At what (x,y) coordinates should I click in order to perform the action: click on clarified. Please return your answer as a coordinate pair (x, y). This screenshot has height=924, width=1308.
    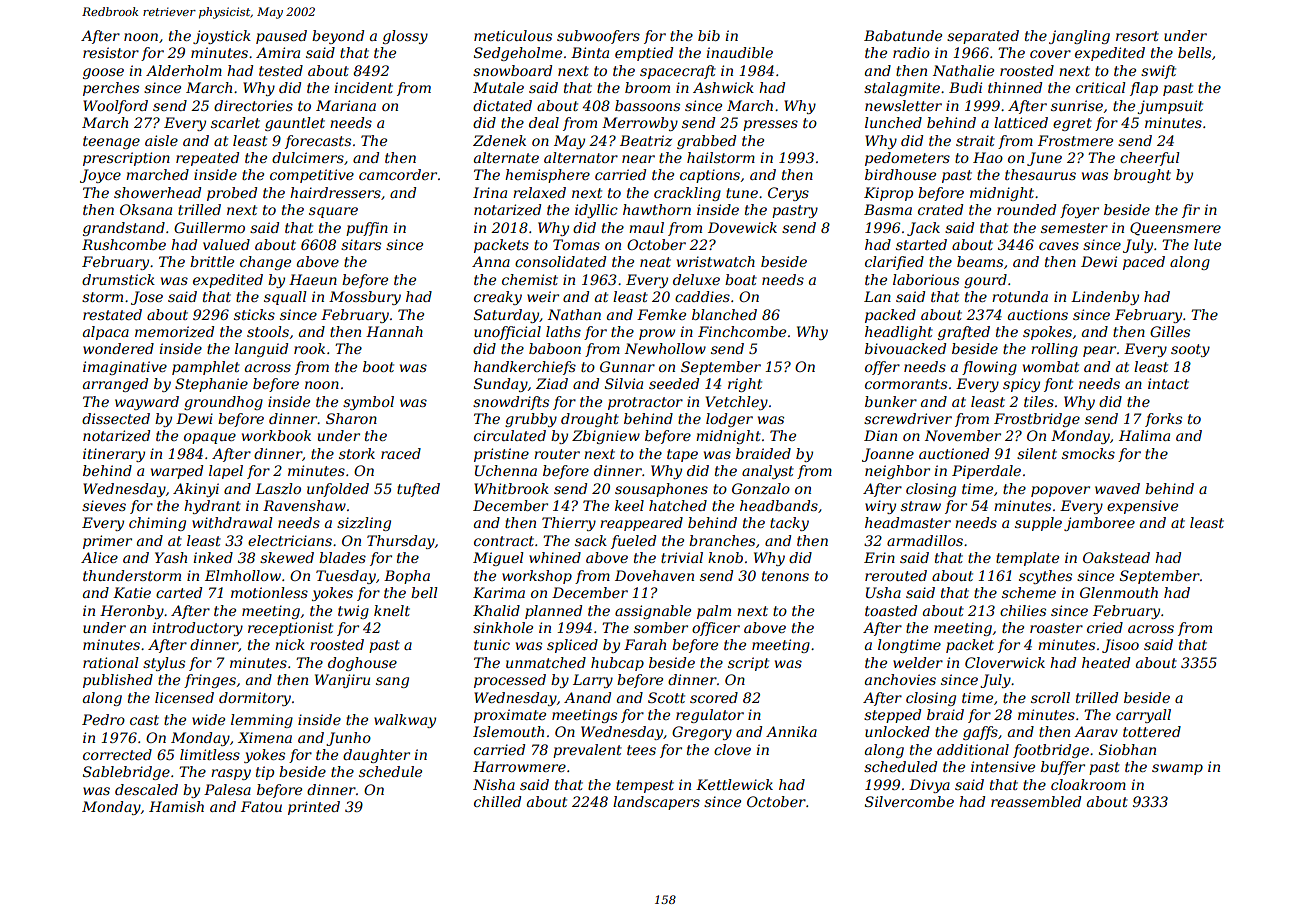
    Looking at the image, I should click on (894, 263).
